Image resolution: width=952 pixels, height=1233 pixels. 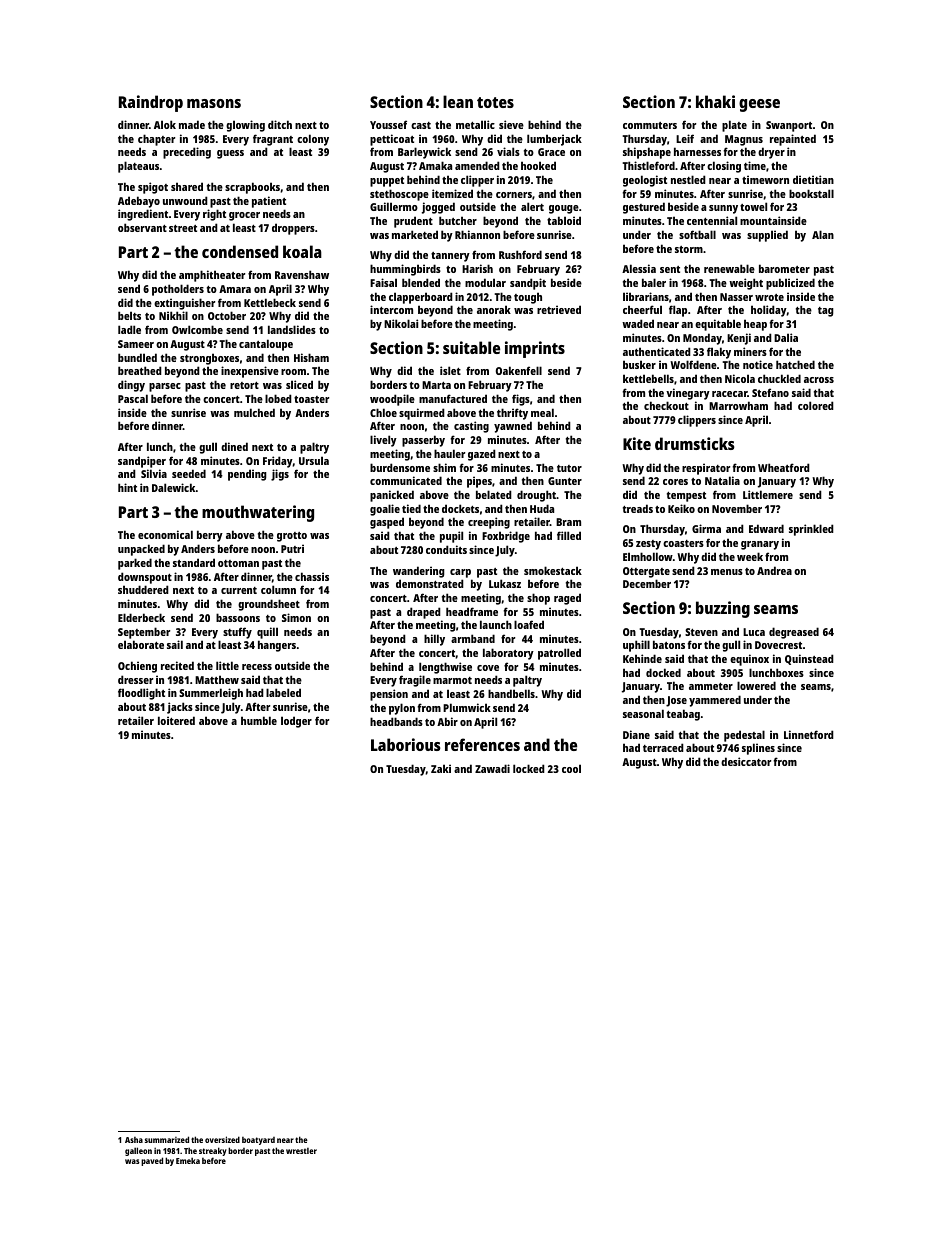 I want to click on wandering, so click(x=419, y=572).
